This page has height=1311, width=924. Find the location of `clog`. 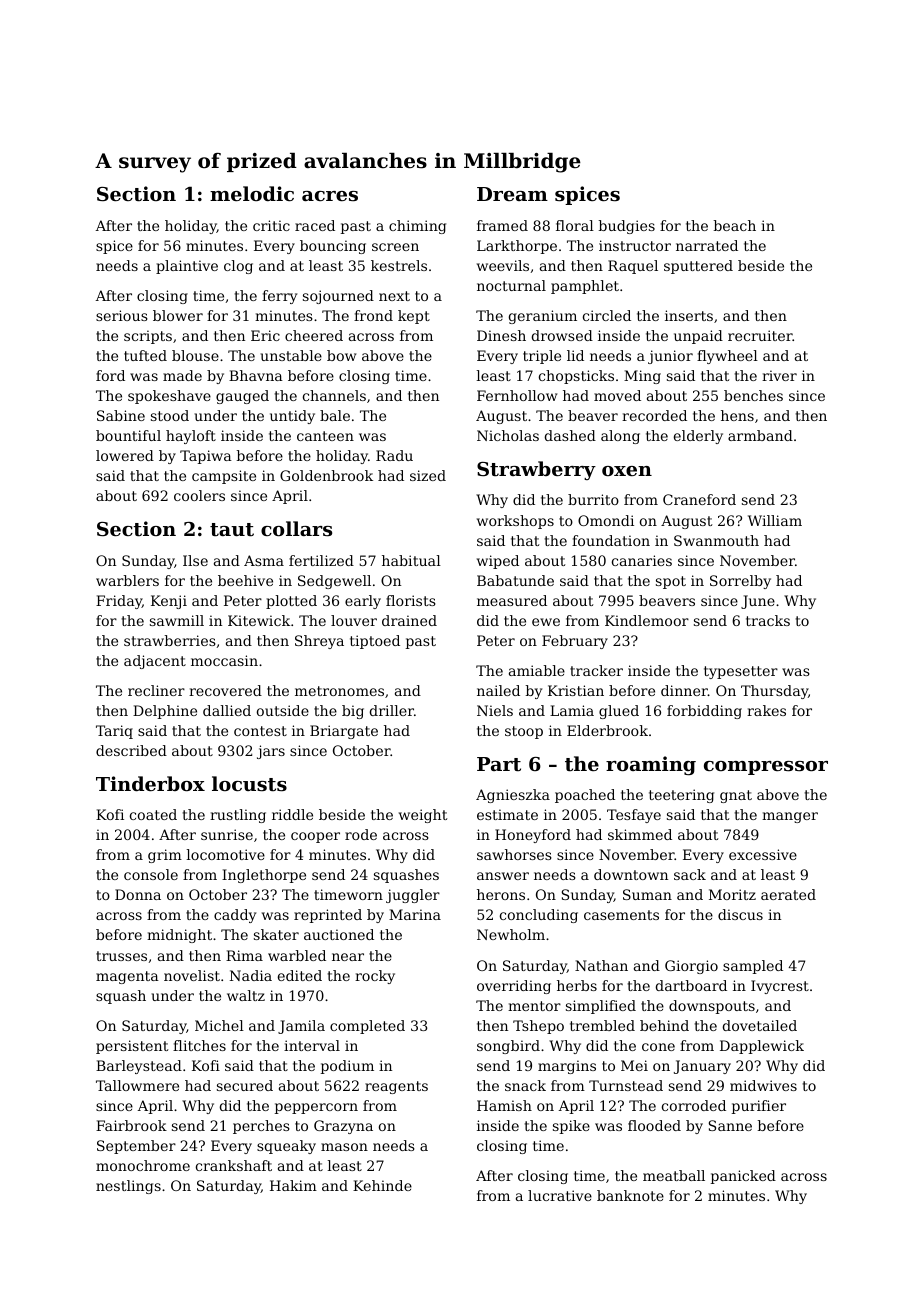

clog is located at coordinates (238, 267).
